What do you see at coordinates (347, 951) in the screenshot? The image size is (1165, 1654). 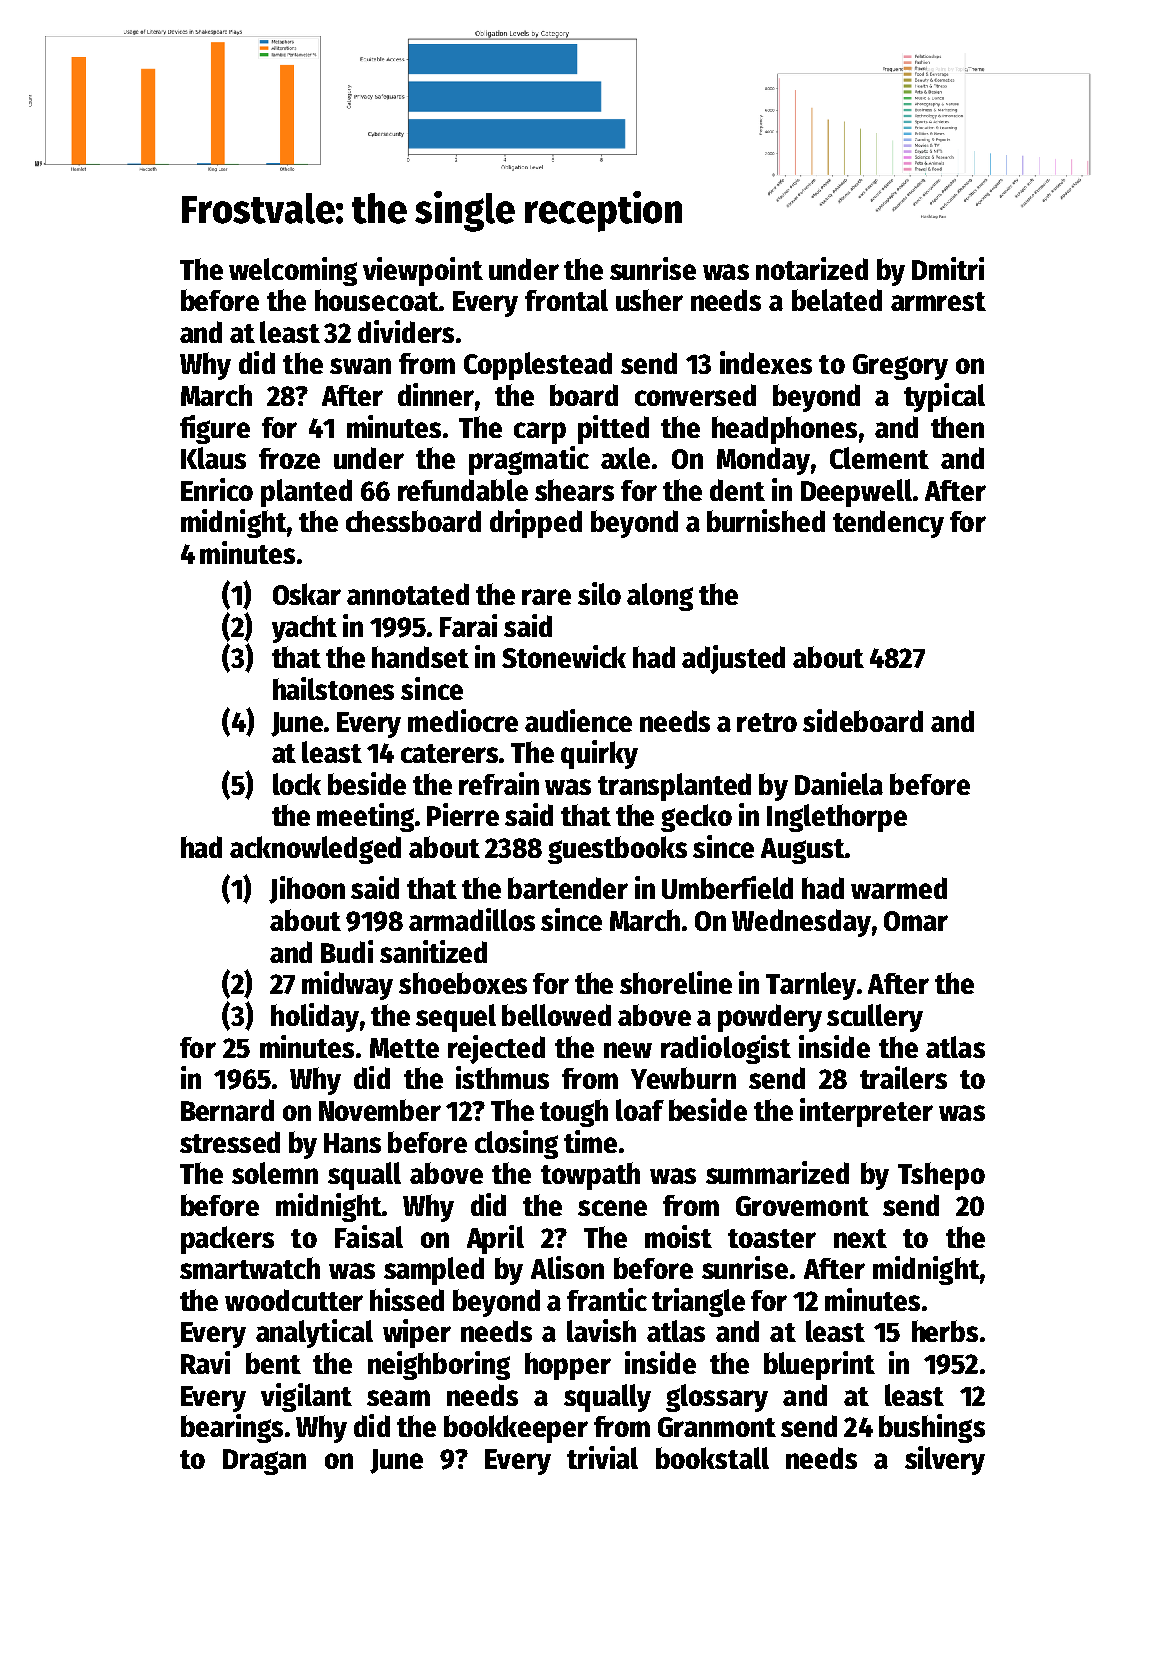 I see `Budi` at bounding box center [347, 951].
